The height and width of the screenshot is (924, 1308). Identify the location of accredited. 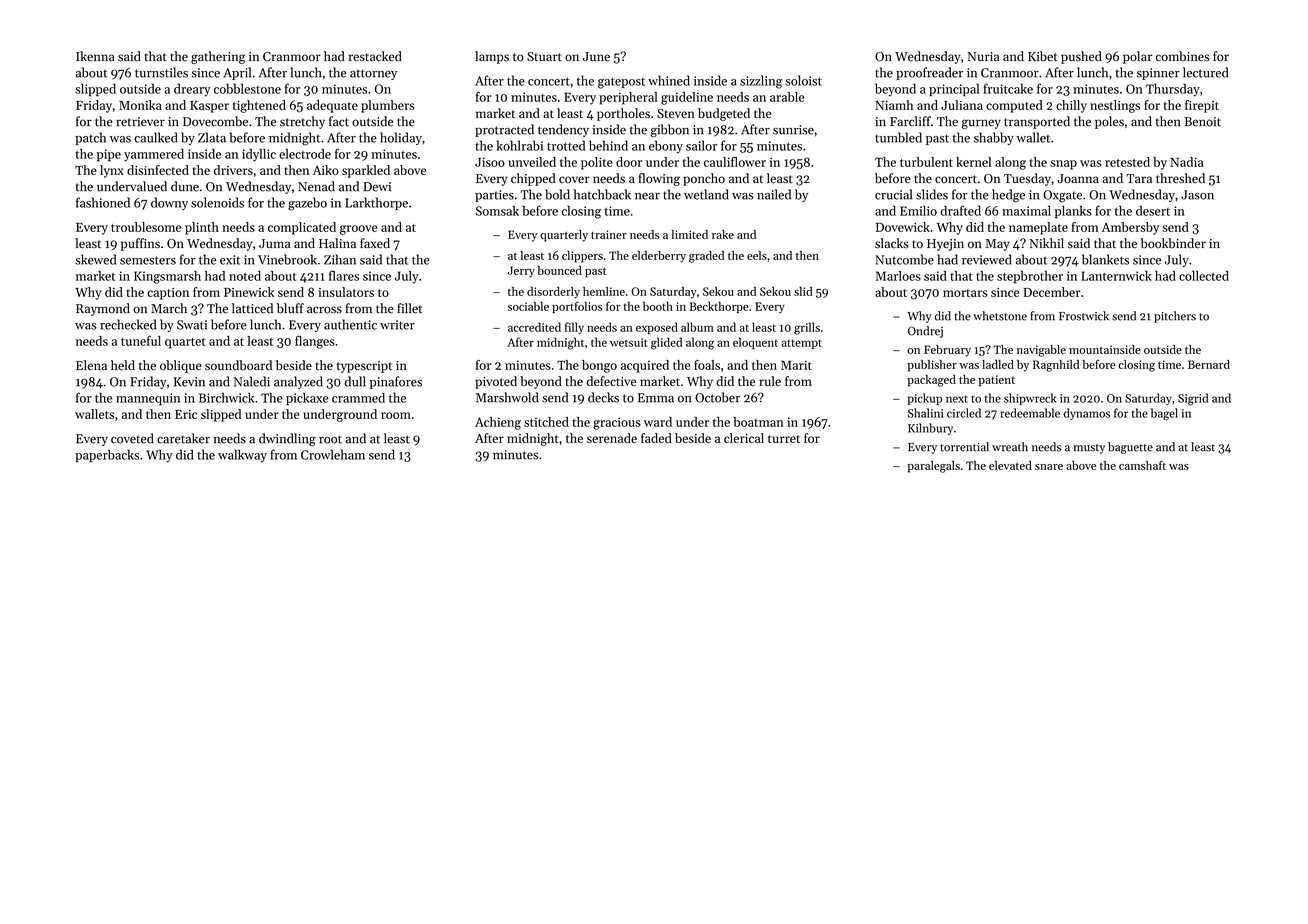
(534, 327).
